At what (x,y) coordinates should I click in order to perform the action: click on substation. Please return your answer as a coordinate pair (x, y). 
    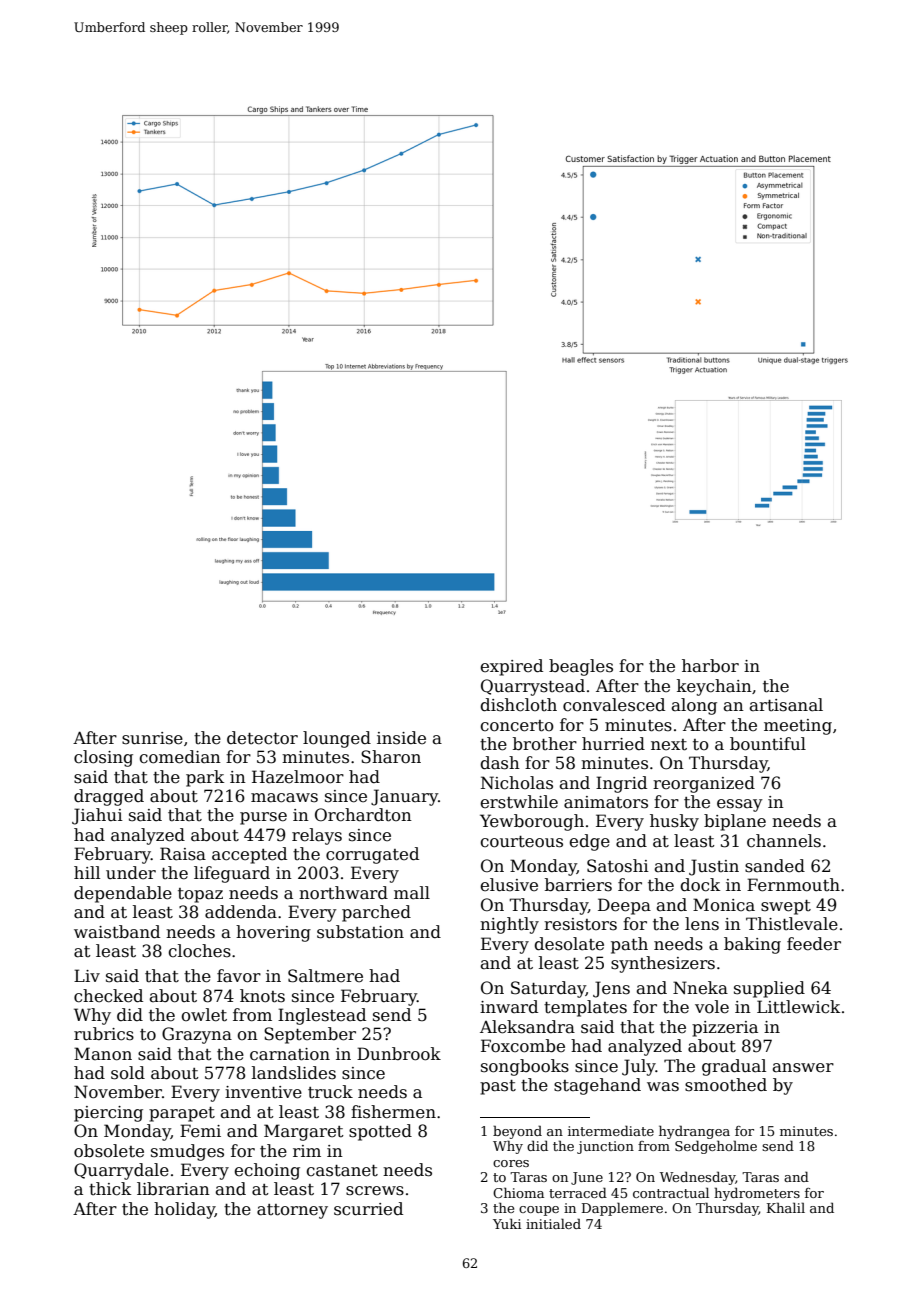
    Looking at the image, I should click on (360, 932).
